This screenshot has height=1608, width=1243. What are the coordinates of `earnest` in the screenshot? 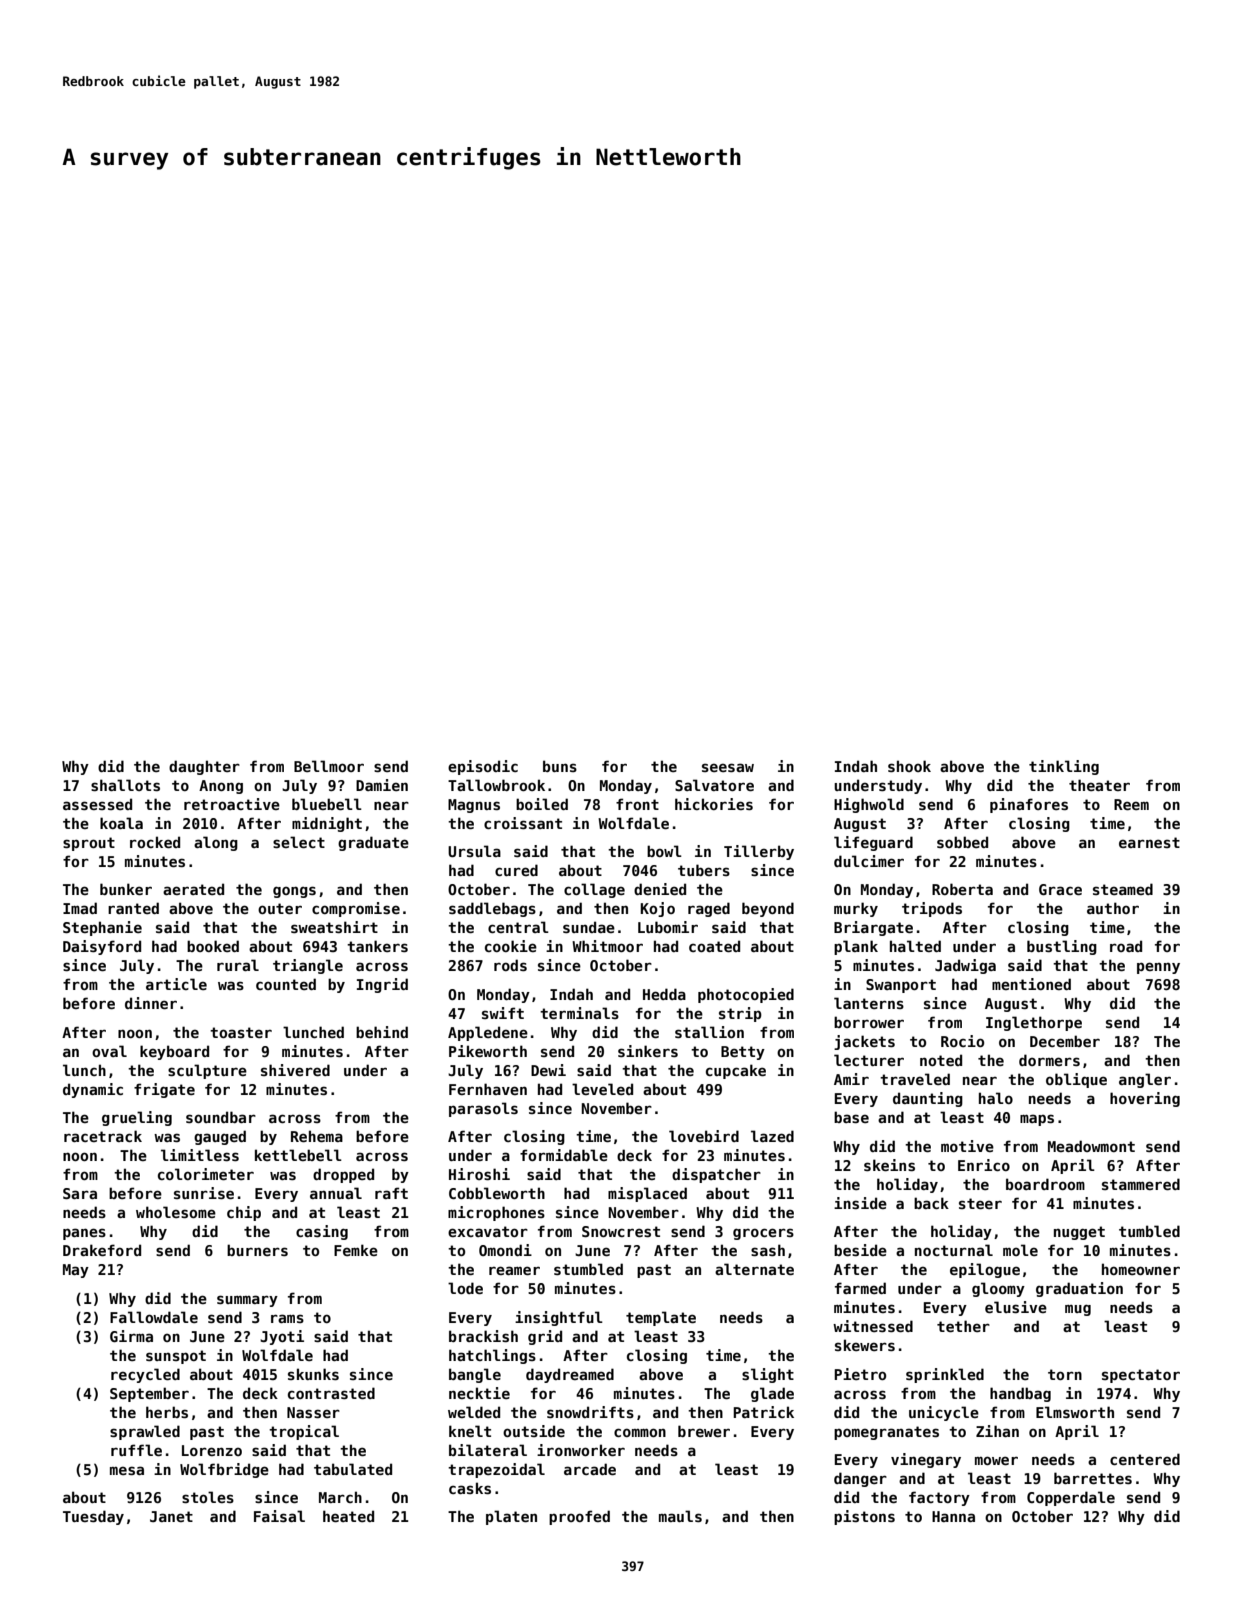 It's located at (1149, 842).
